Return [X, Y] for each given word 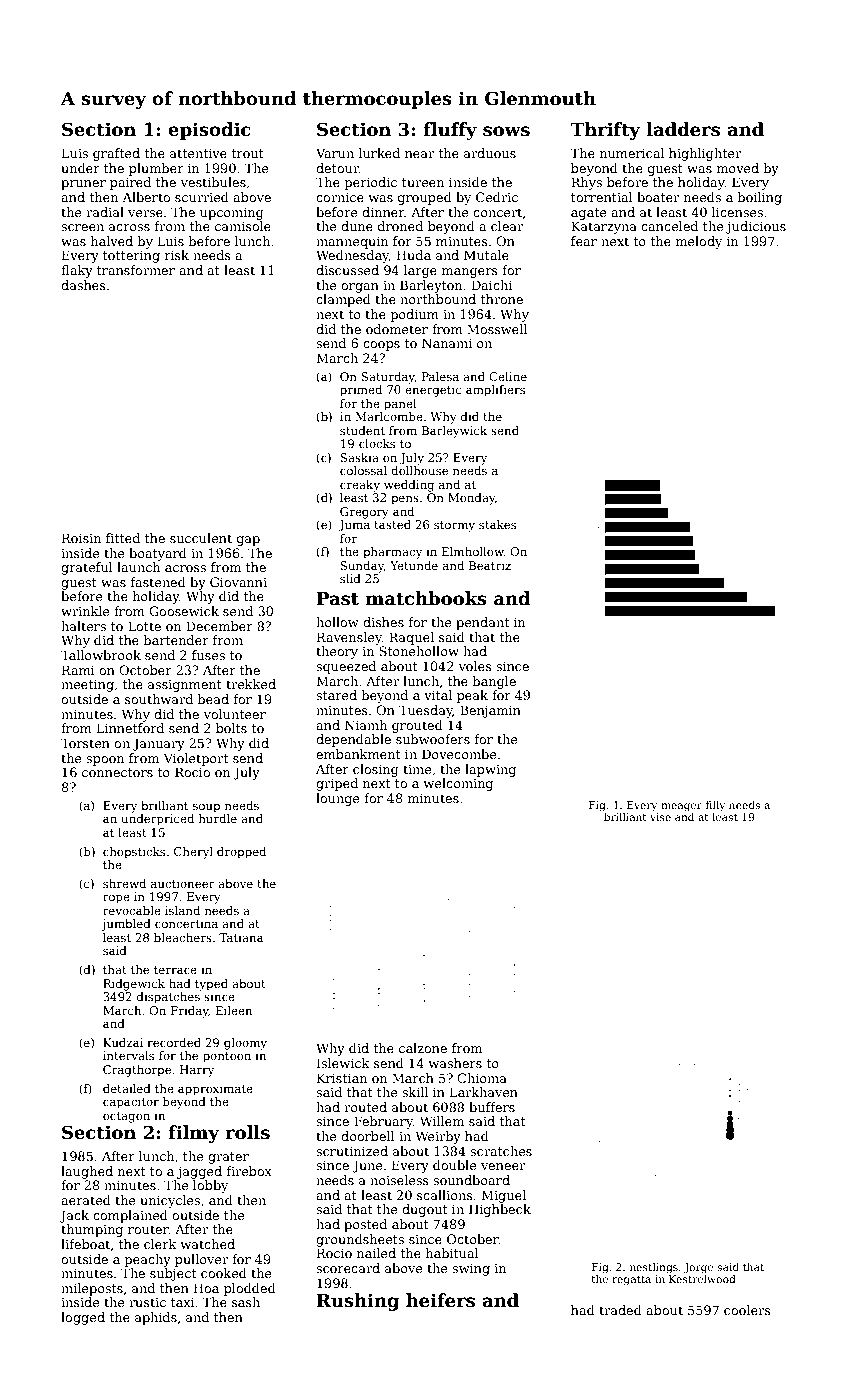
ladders [683, 129]
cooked [224, 1273]
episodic [209, 131]
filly [715, 806]
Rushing [358, 1302]
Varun [335, 153]
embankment [358, 754]
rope [116, 899]
